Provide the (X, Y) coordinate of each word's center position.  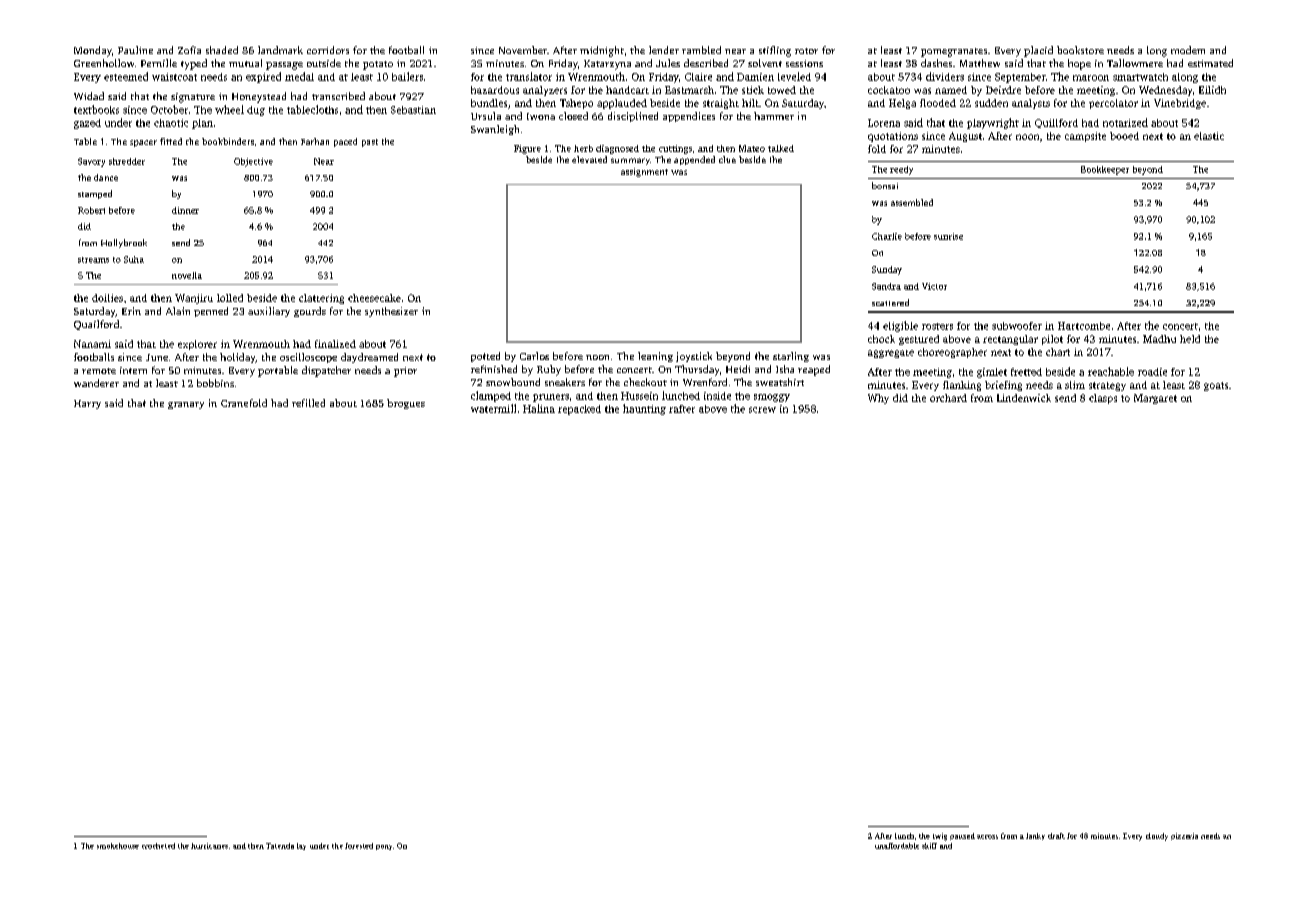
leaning (655, 357)
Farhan (315, 141)
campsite (1085, 137)
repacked (579, 410)
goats (1216, 386)
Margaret (1155, 399)
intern (133, 370)
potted (485, 357)
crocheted (158, 846)
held (1190, 339)
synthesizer (391, 312)
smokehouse (118, 846)
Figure (527, 149)
